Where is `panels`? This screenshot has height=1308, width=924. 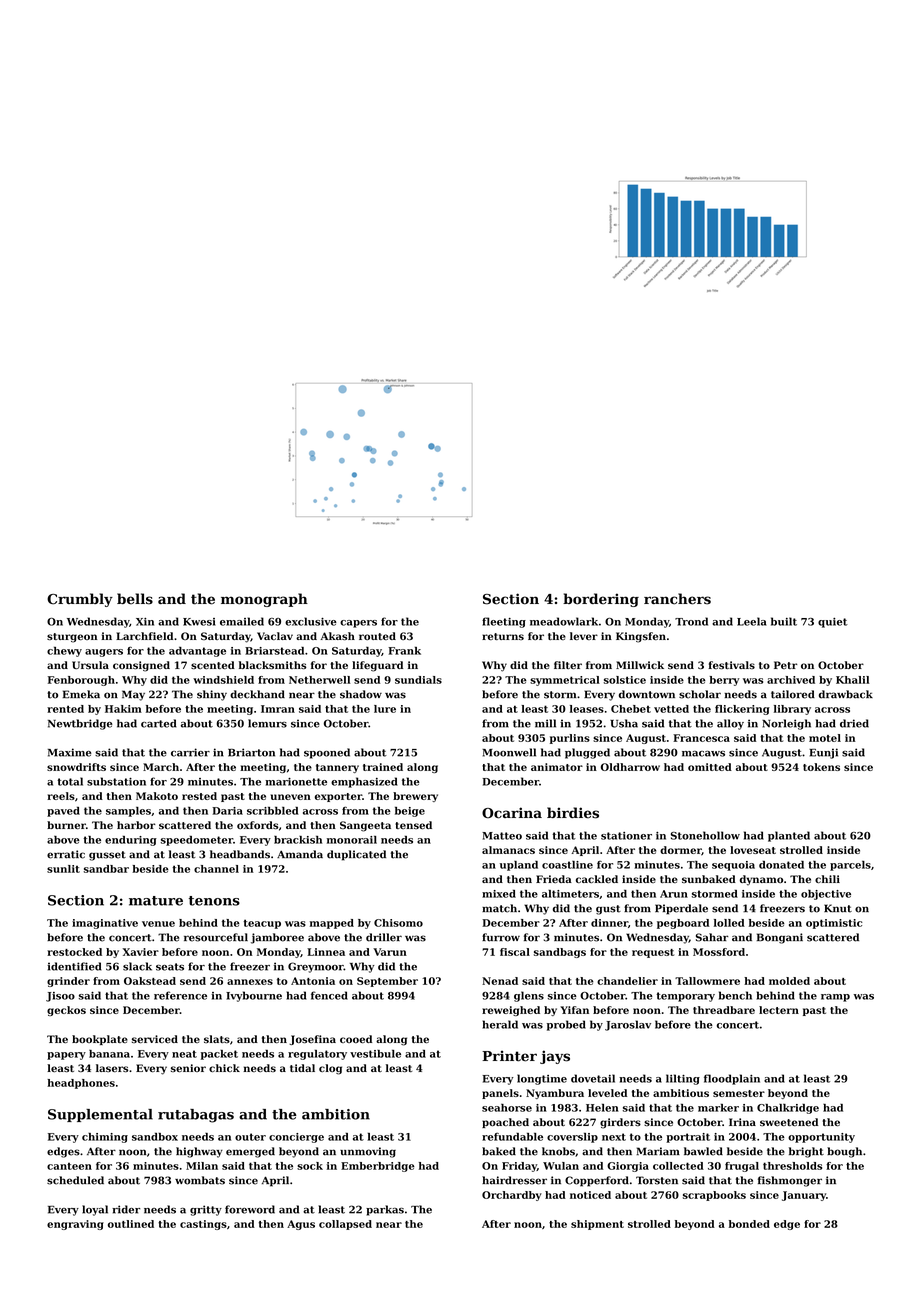
panels is located at coordinates (500, 1094).
